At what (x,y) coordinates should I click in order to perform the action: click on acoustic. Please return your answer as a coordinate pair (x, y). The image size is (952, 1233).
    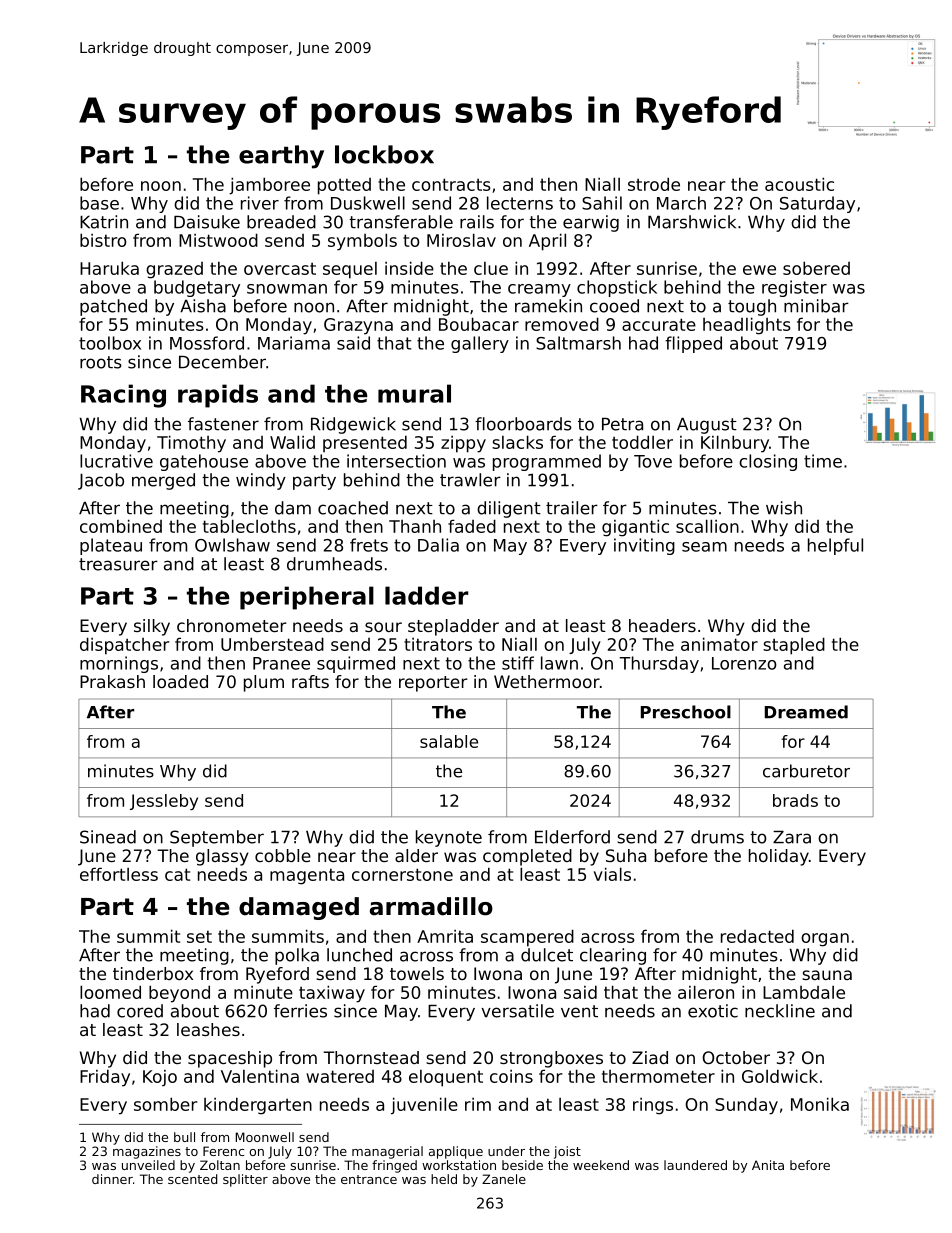
    Looking at the image, I should click on (799, 184).
